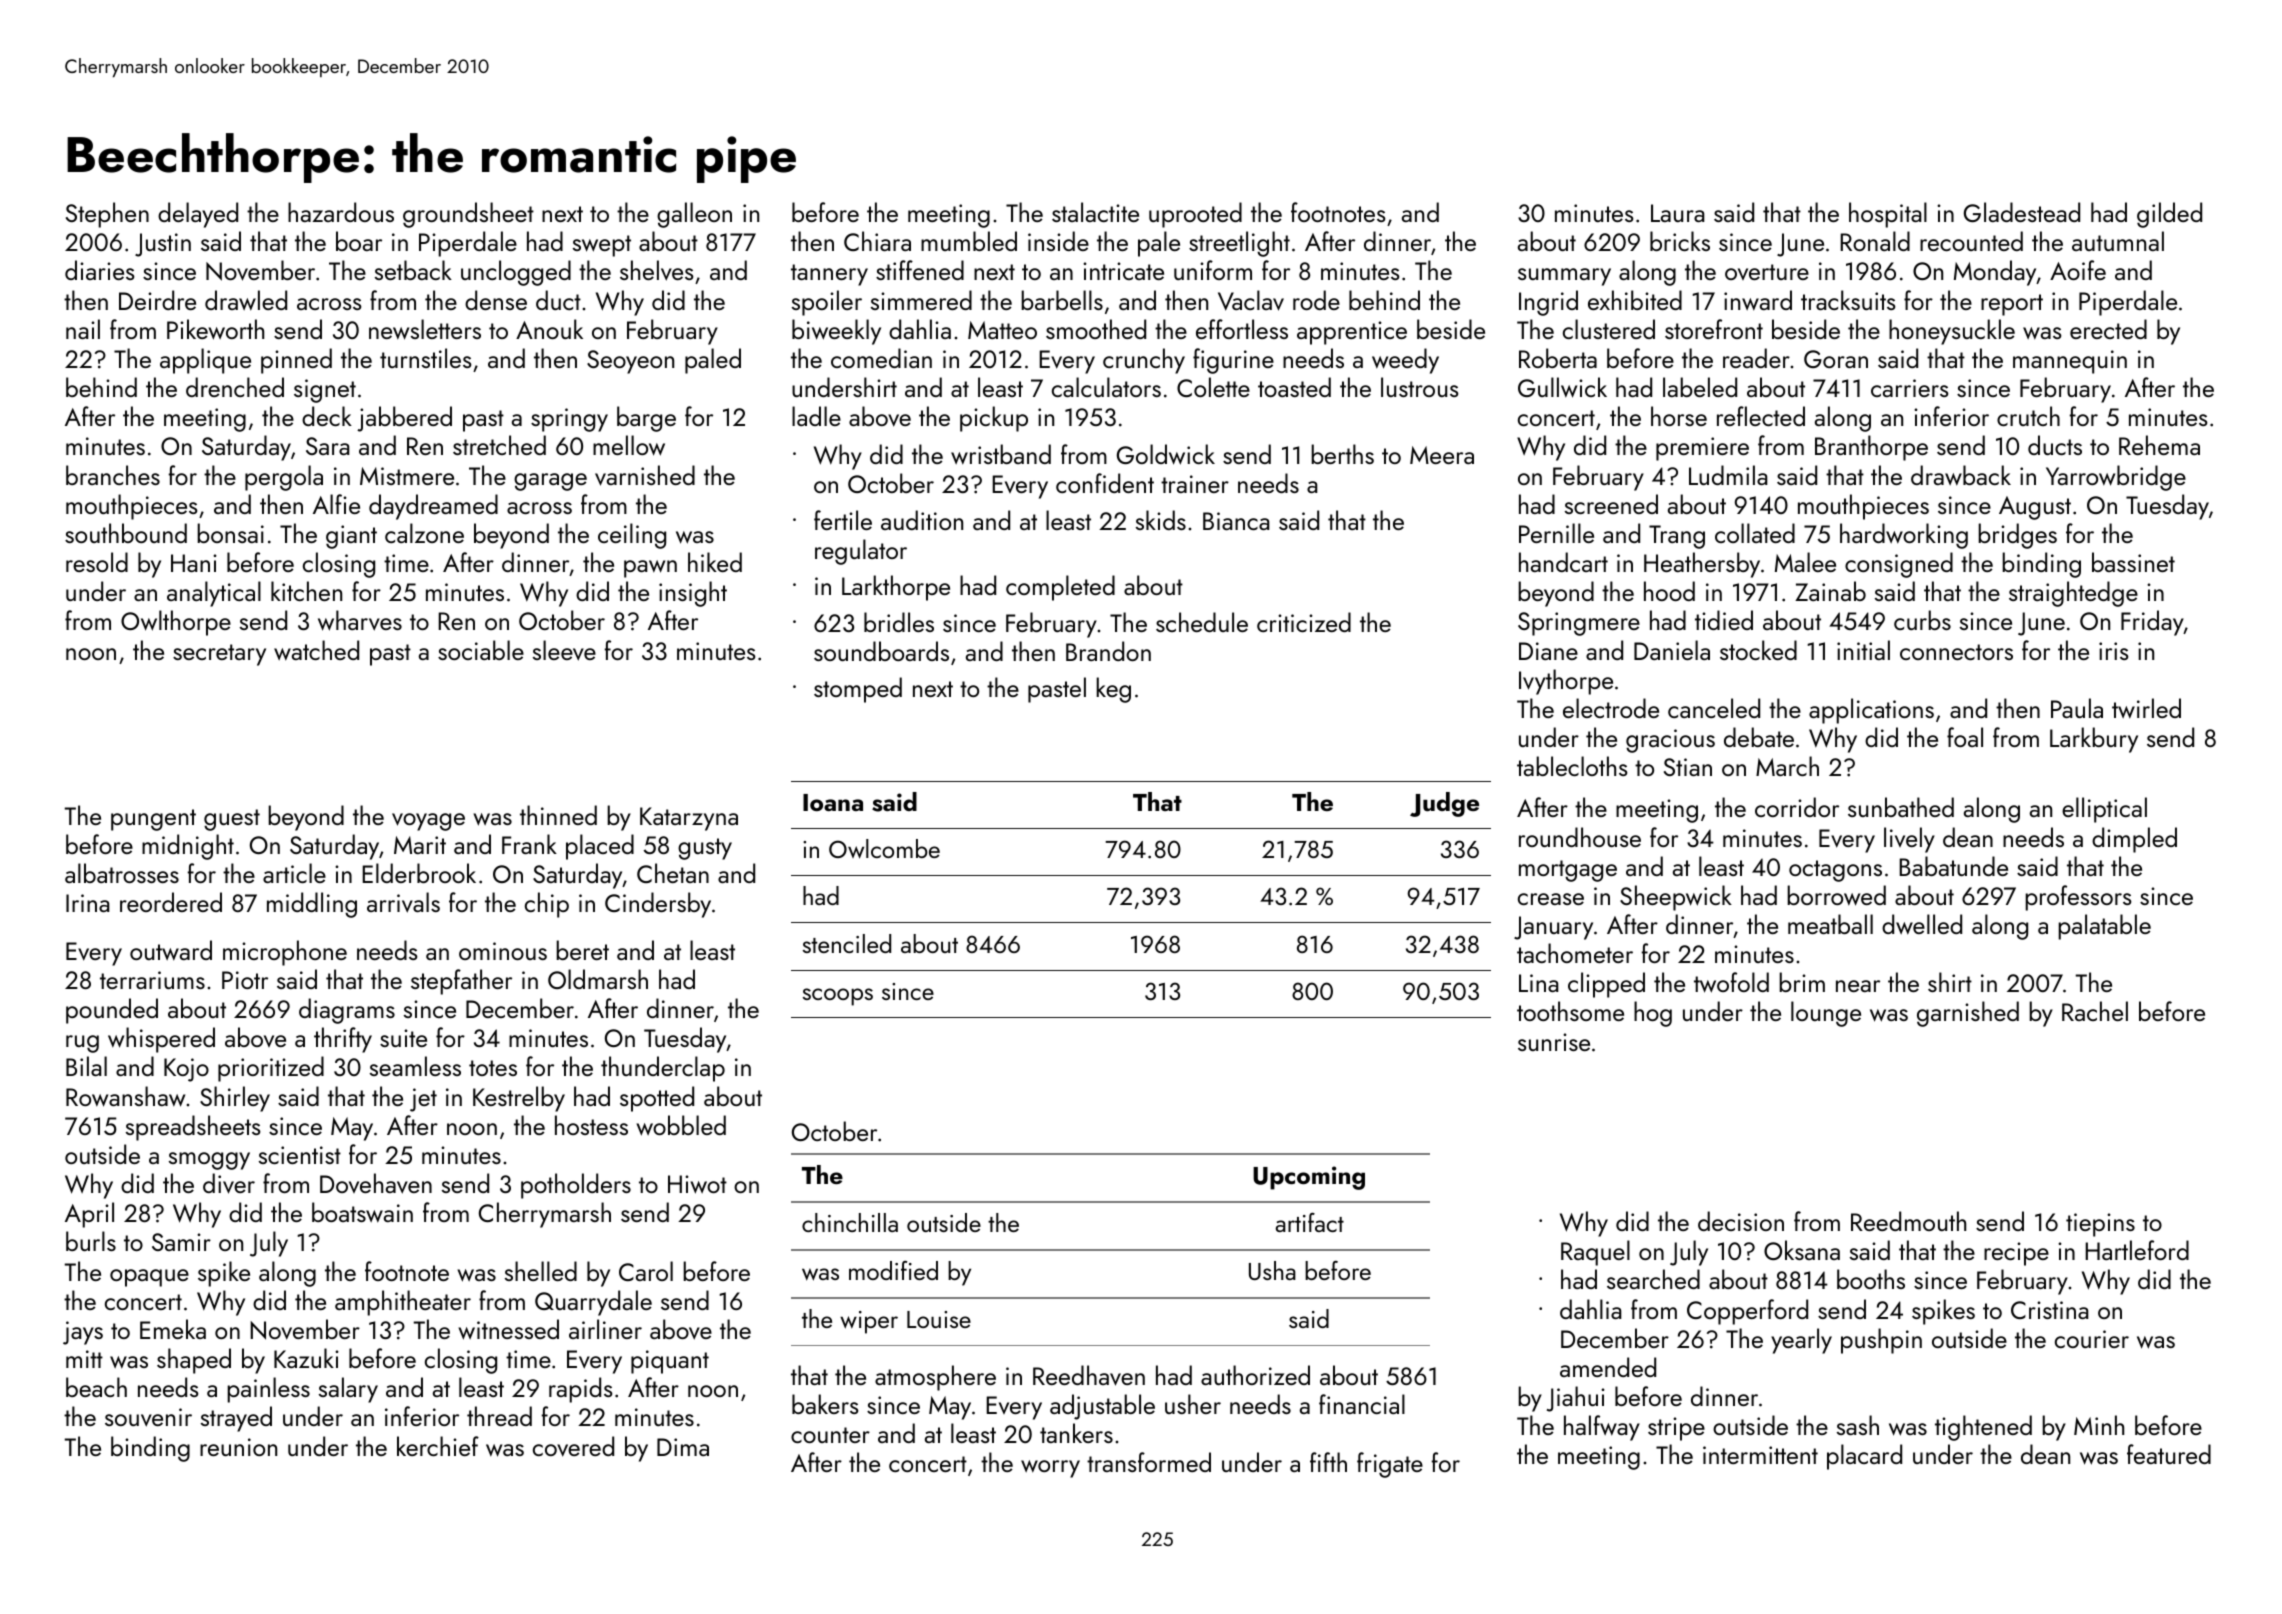 The image size is (2282, 1614). Describe the element at coordinates (2169, 1454) in the screenshot. I see `featured` at that location.
